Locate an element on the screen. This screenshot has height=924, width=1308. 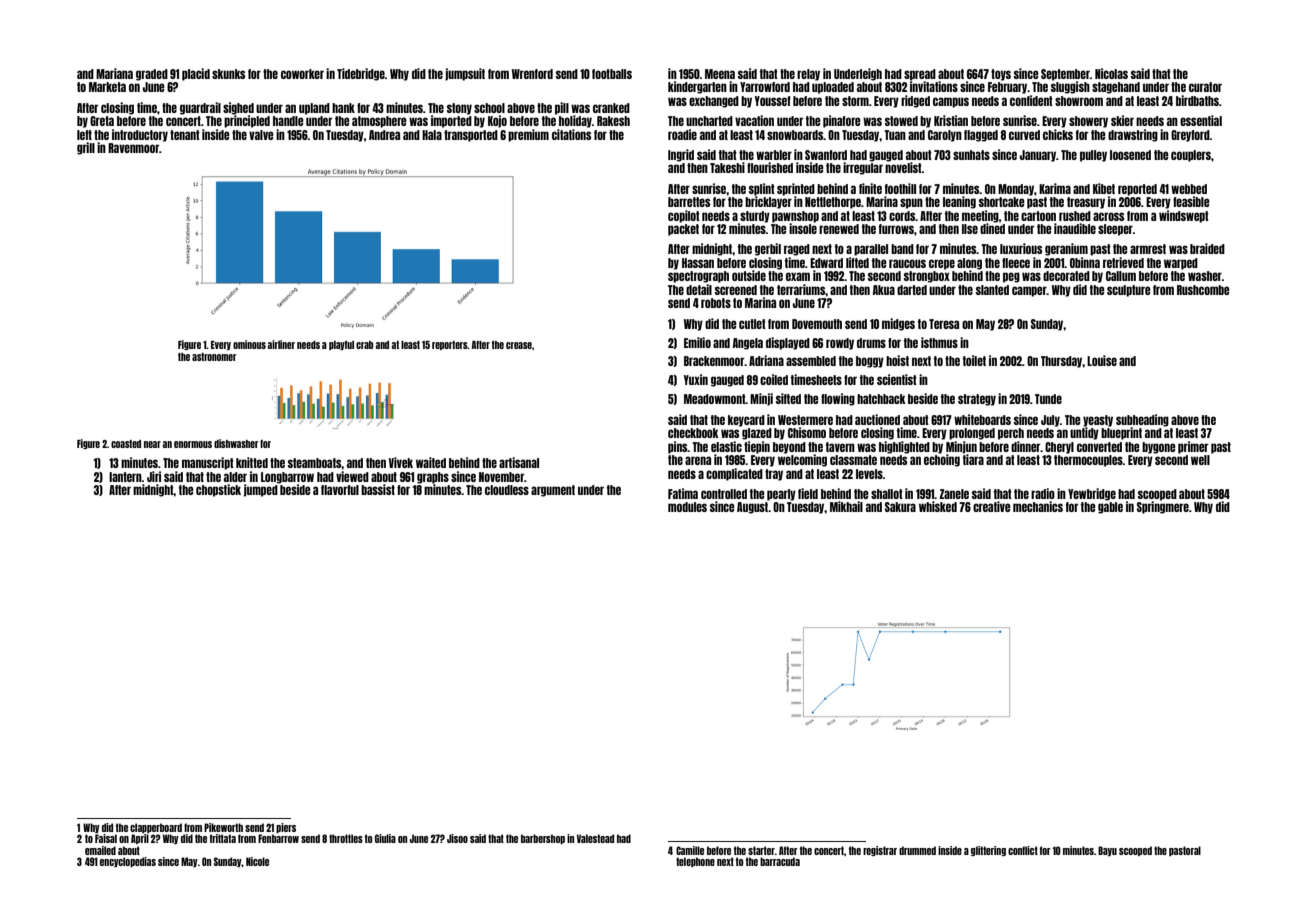
jumped is located at coordinates (261, 490).
